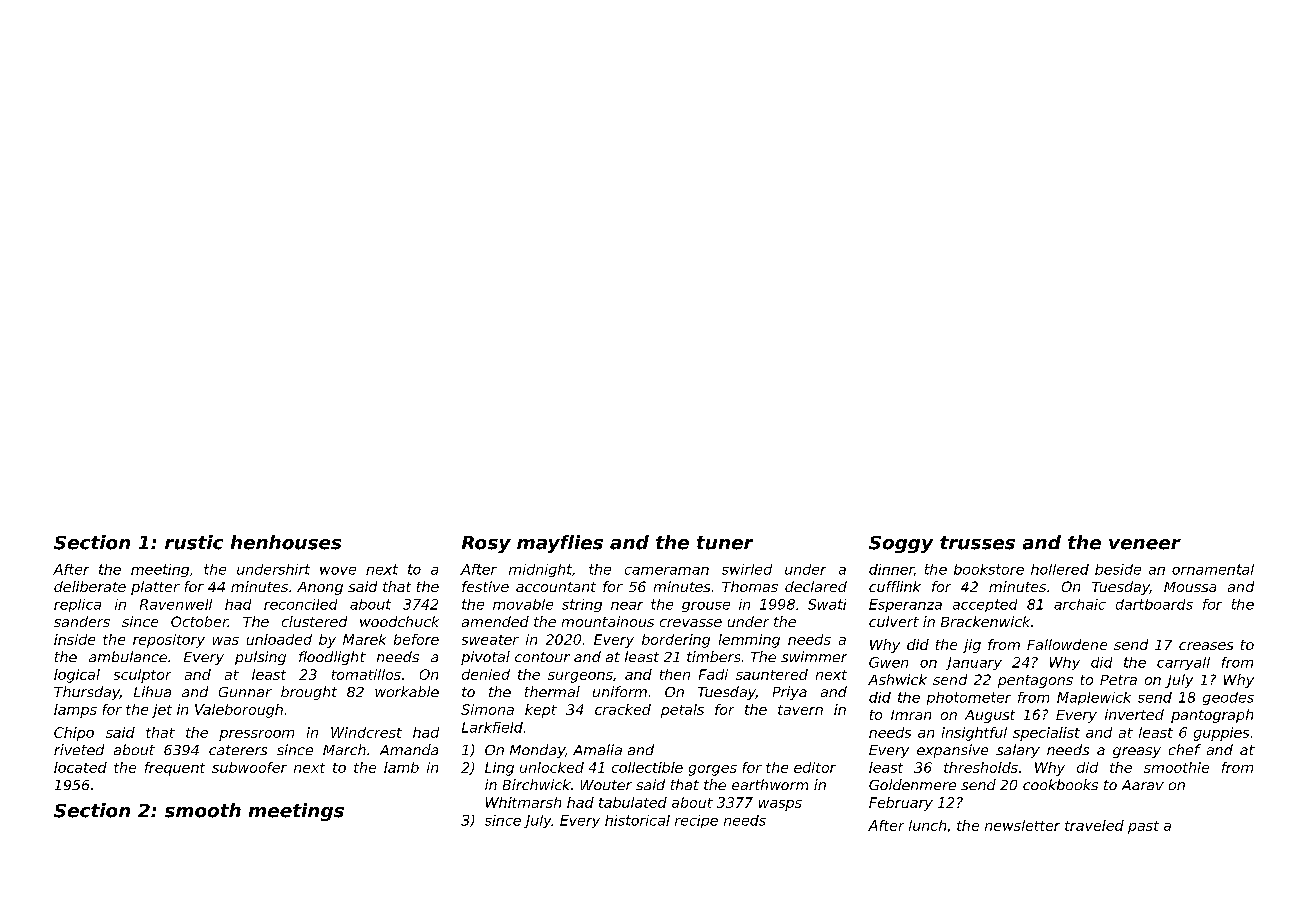 The width and height of the document is (1308, 924). What do you see at coordinates (486, 544) in the document?
I see `Rosy` at bounding box center [486, 544].
